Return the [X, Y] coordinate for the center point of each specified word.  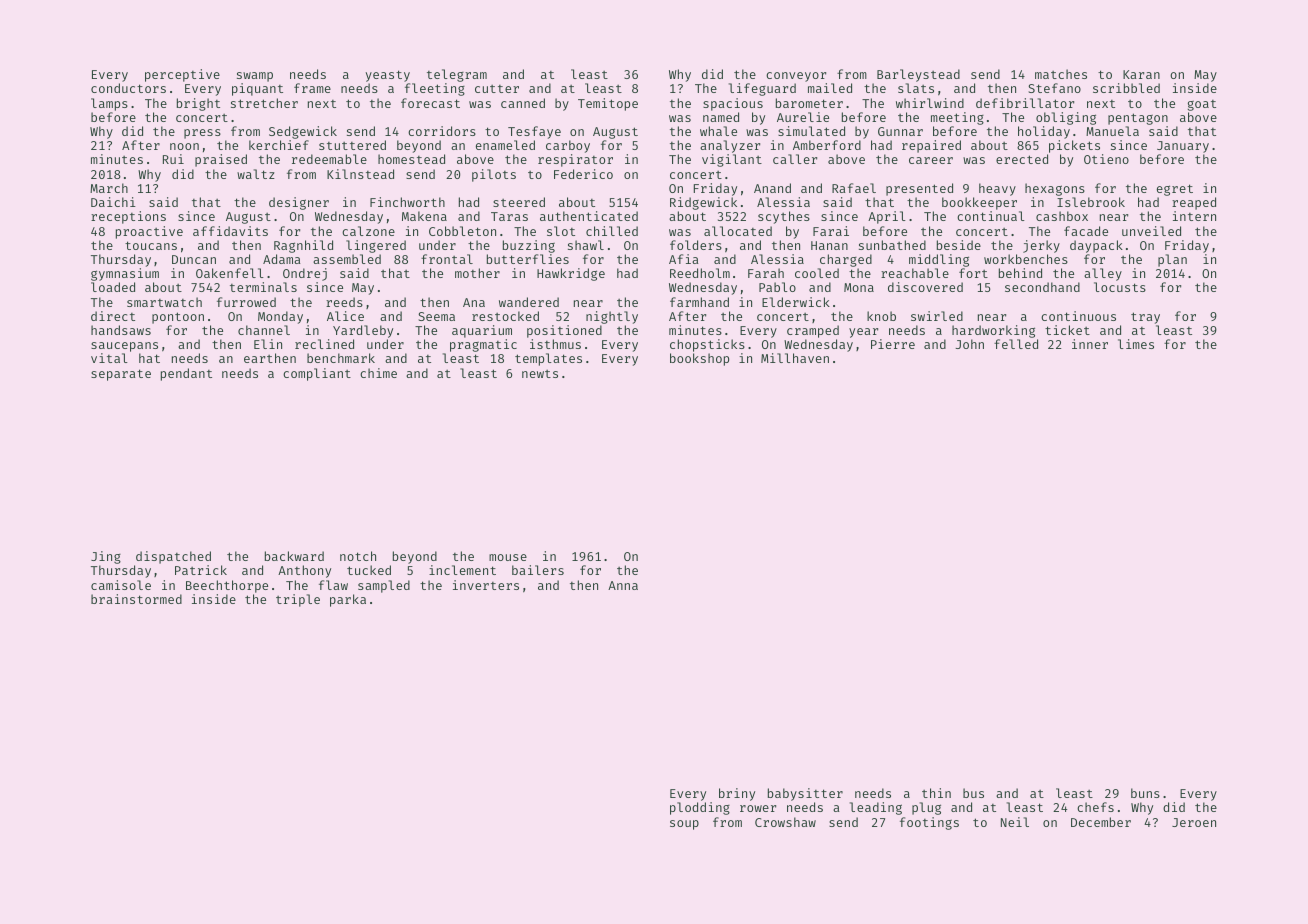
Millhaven [795, 358]
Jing [106, 557]
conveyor [796, 77]
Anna [623, 585]
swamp [255, 77]
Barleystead [918, 75]
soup [684, 825]
